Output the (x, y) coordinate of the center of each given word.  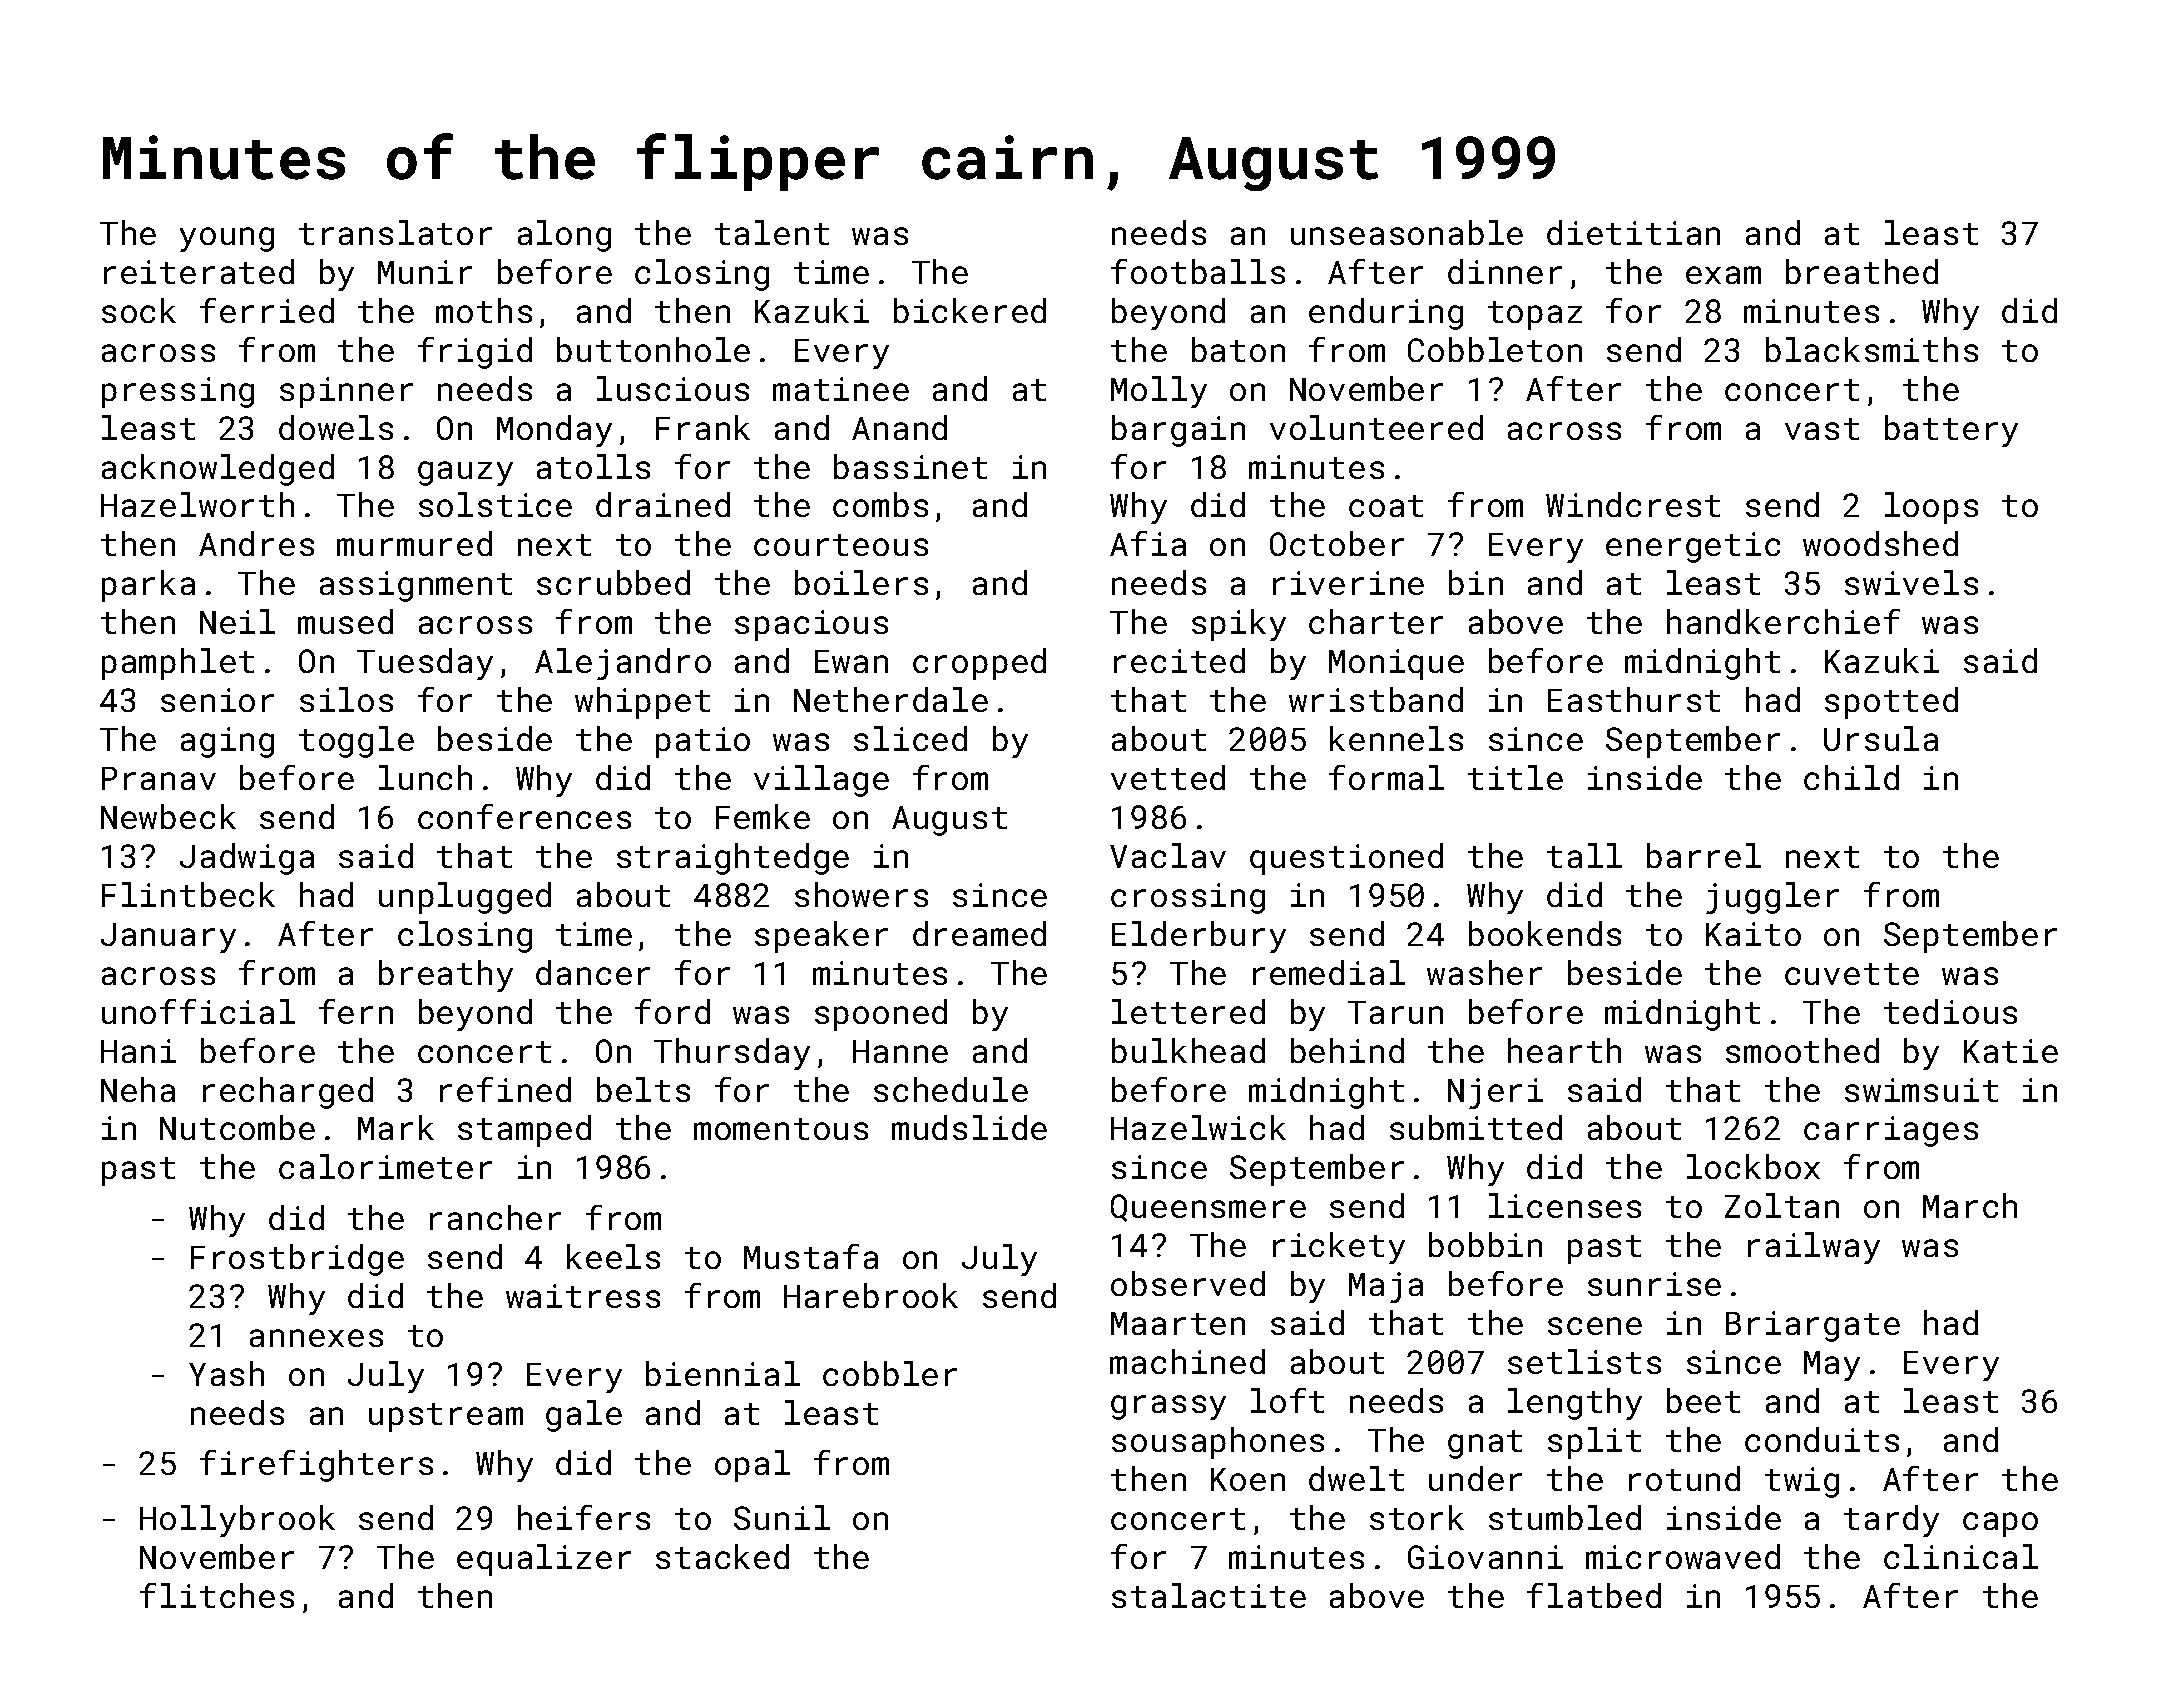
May (1832, 1366)
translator (395, 232)
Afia (1148, 543)
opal (752, 1466)
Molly (1159, 392)
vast (1822, 429)
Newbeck (168, 816)
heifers (584, 1517)
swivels (1911, 582)
